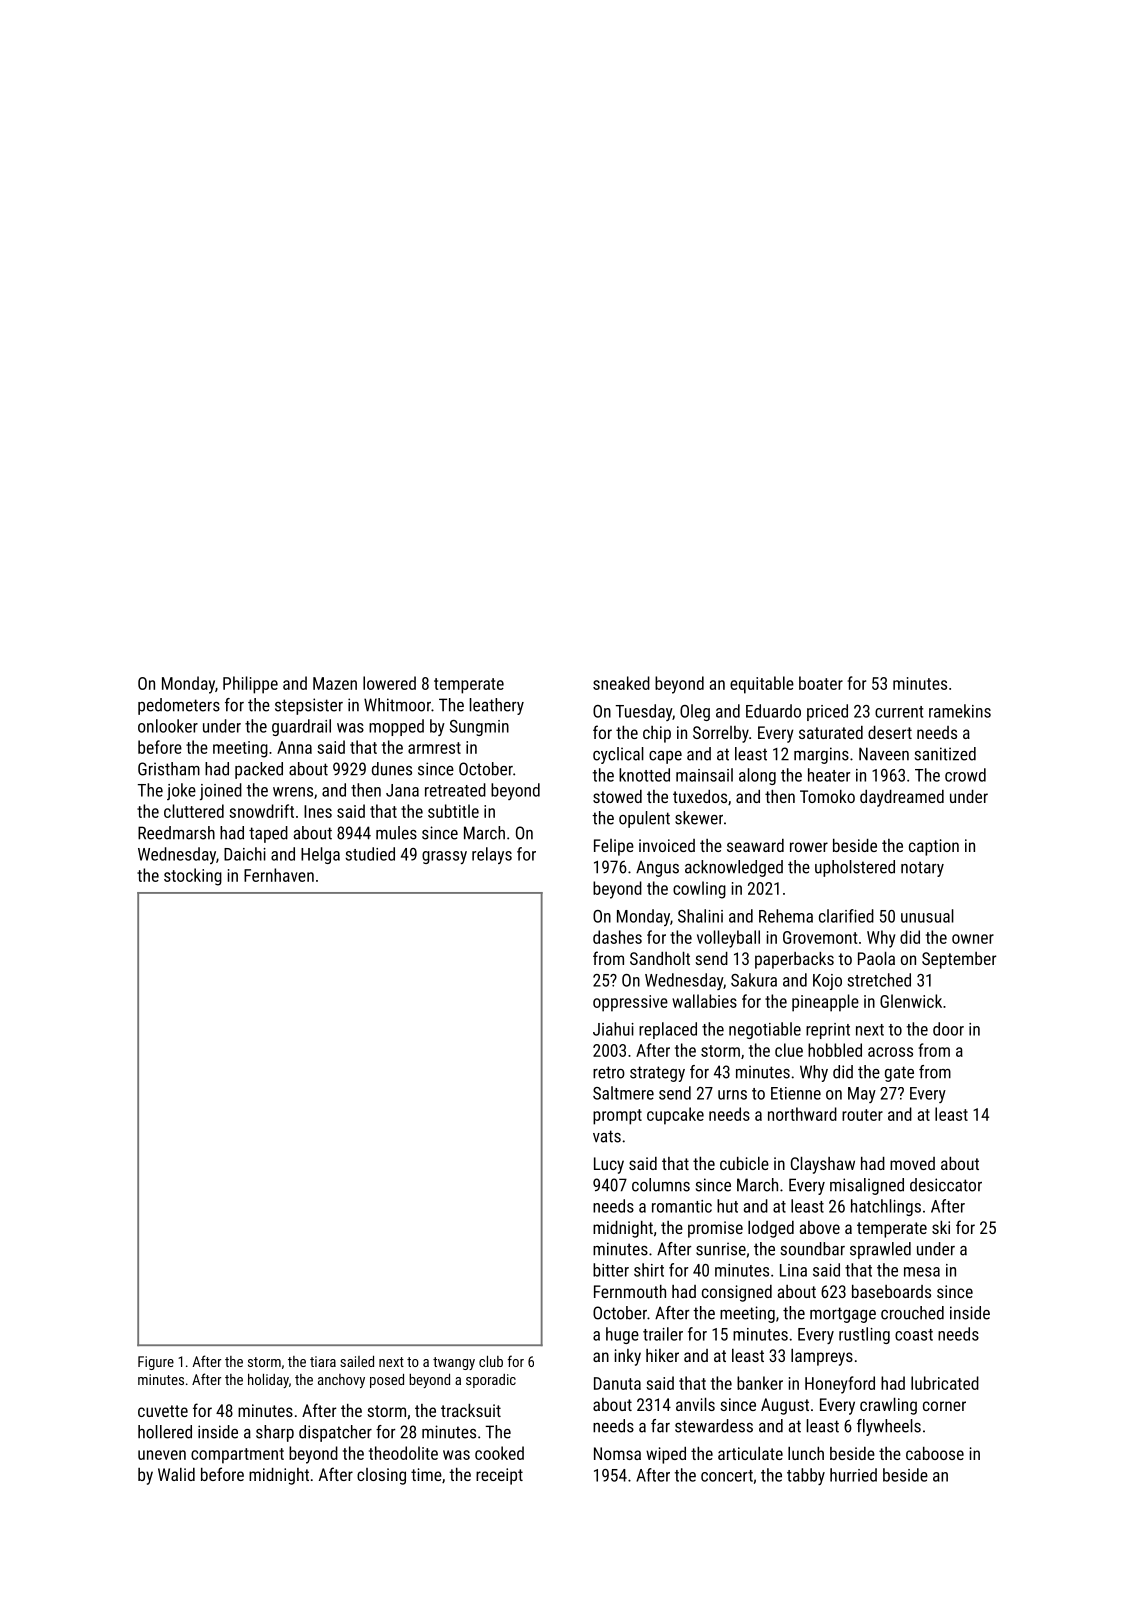 Image resolution: width=1135 pixels, height=1605 pixels. Describe the element at coordinates (453, 811) in the screenshot. I see `subtitle` at that location.
